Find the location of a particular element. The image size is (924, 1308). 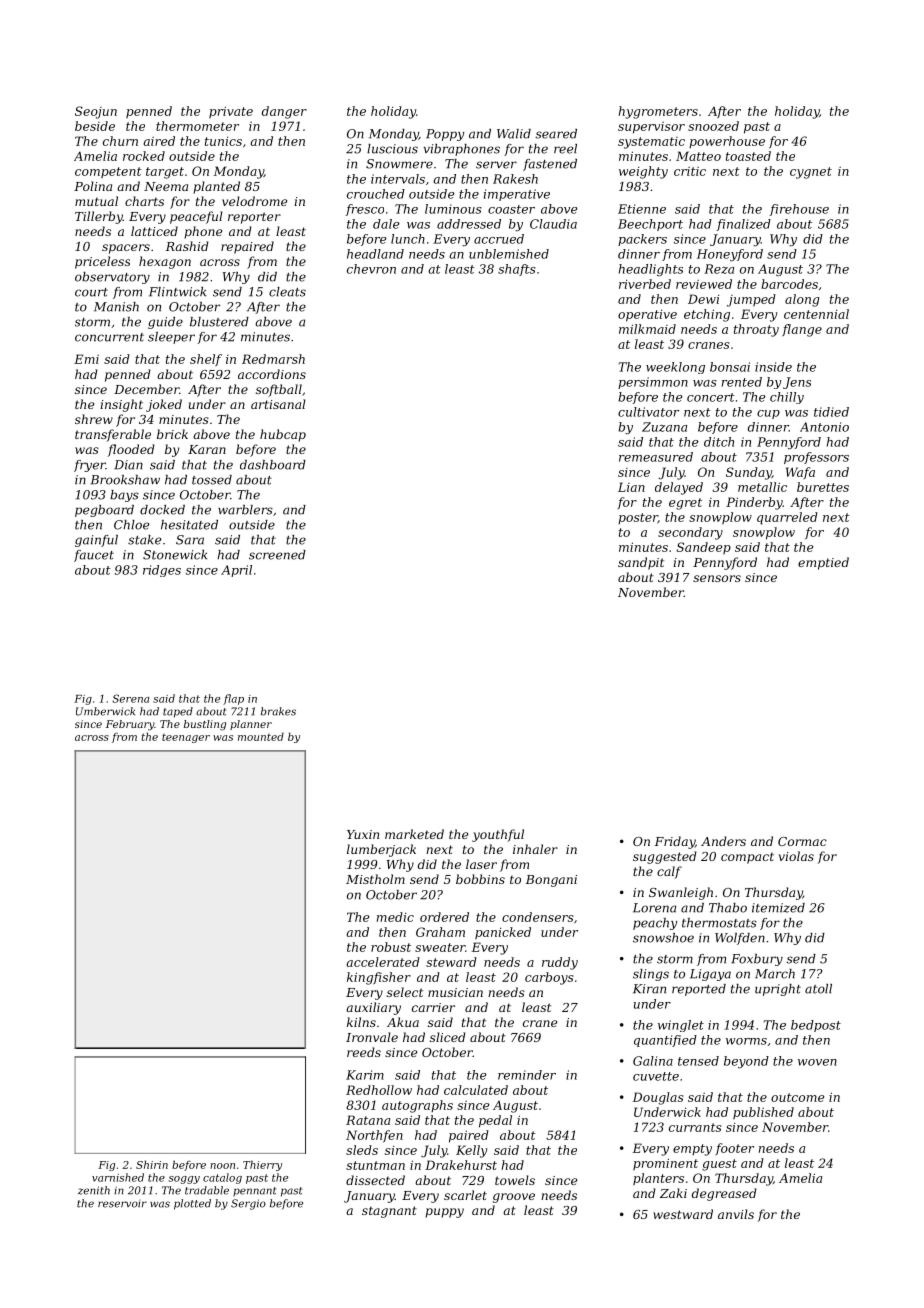

sandpit is located at coordinates (641, 563).
